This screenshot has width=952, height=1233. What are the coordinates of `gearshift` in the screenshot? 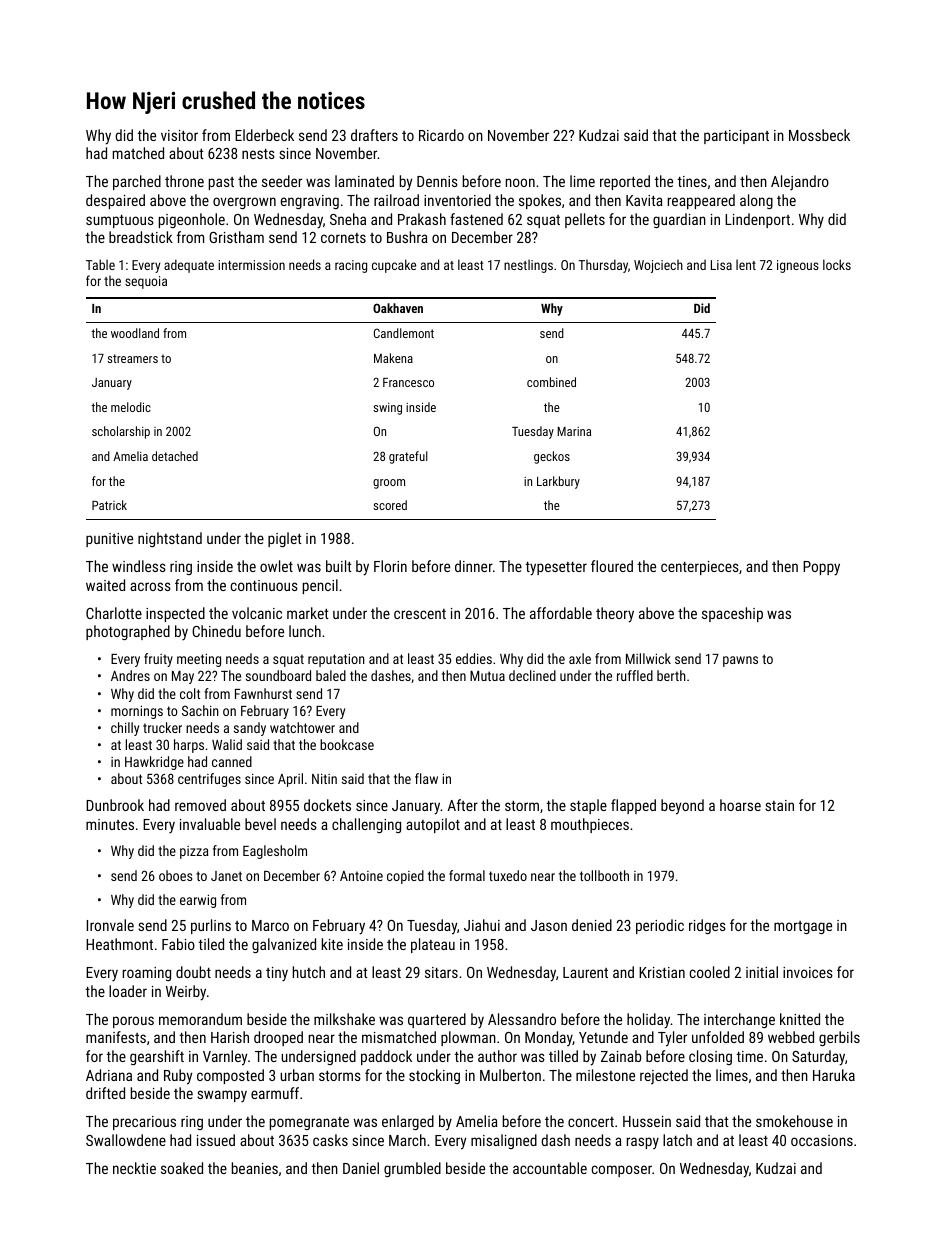 It's located at (157, 1057).
